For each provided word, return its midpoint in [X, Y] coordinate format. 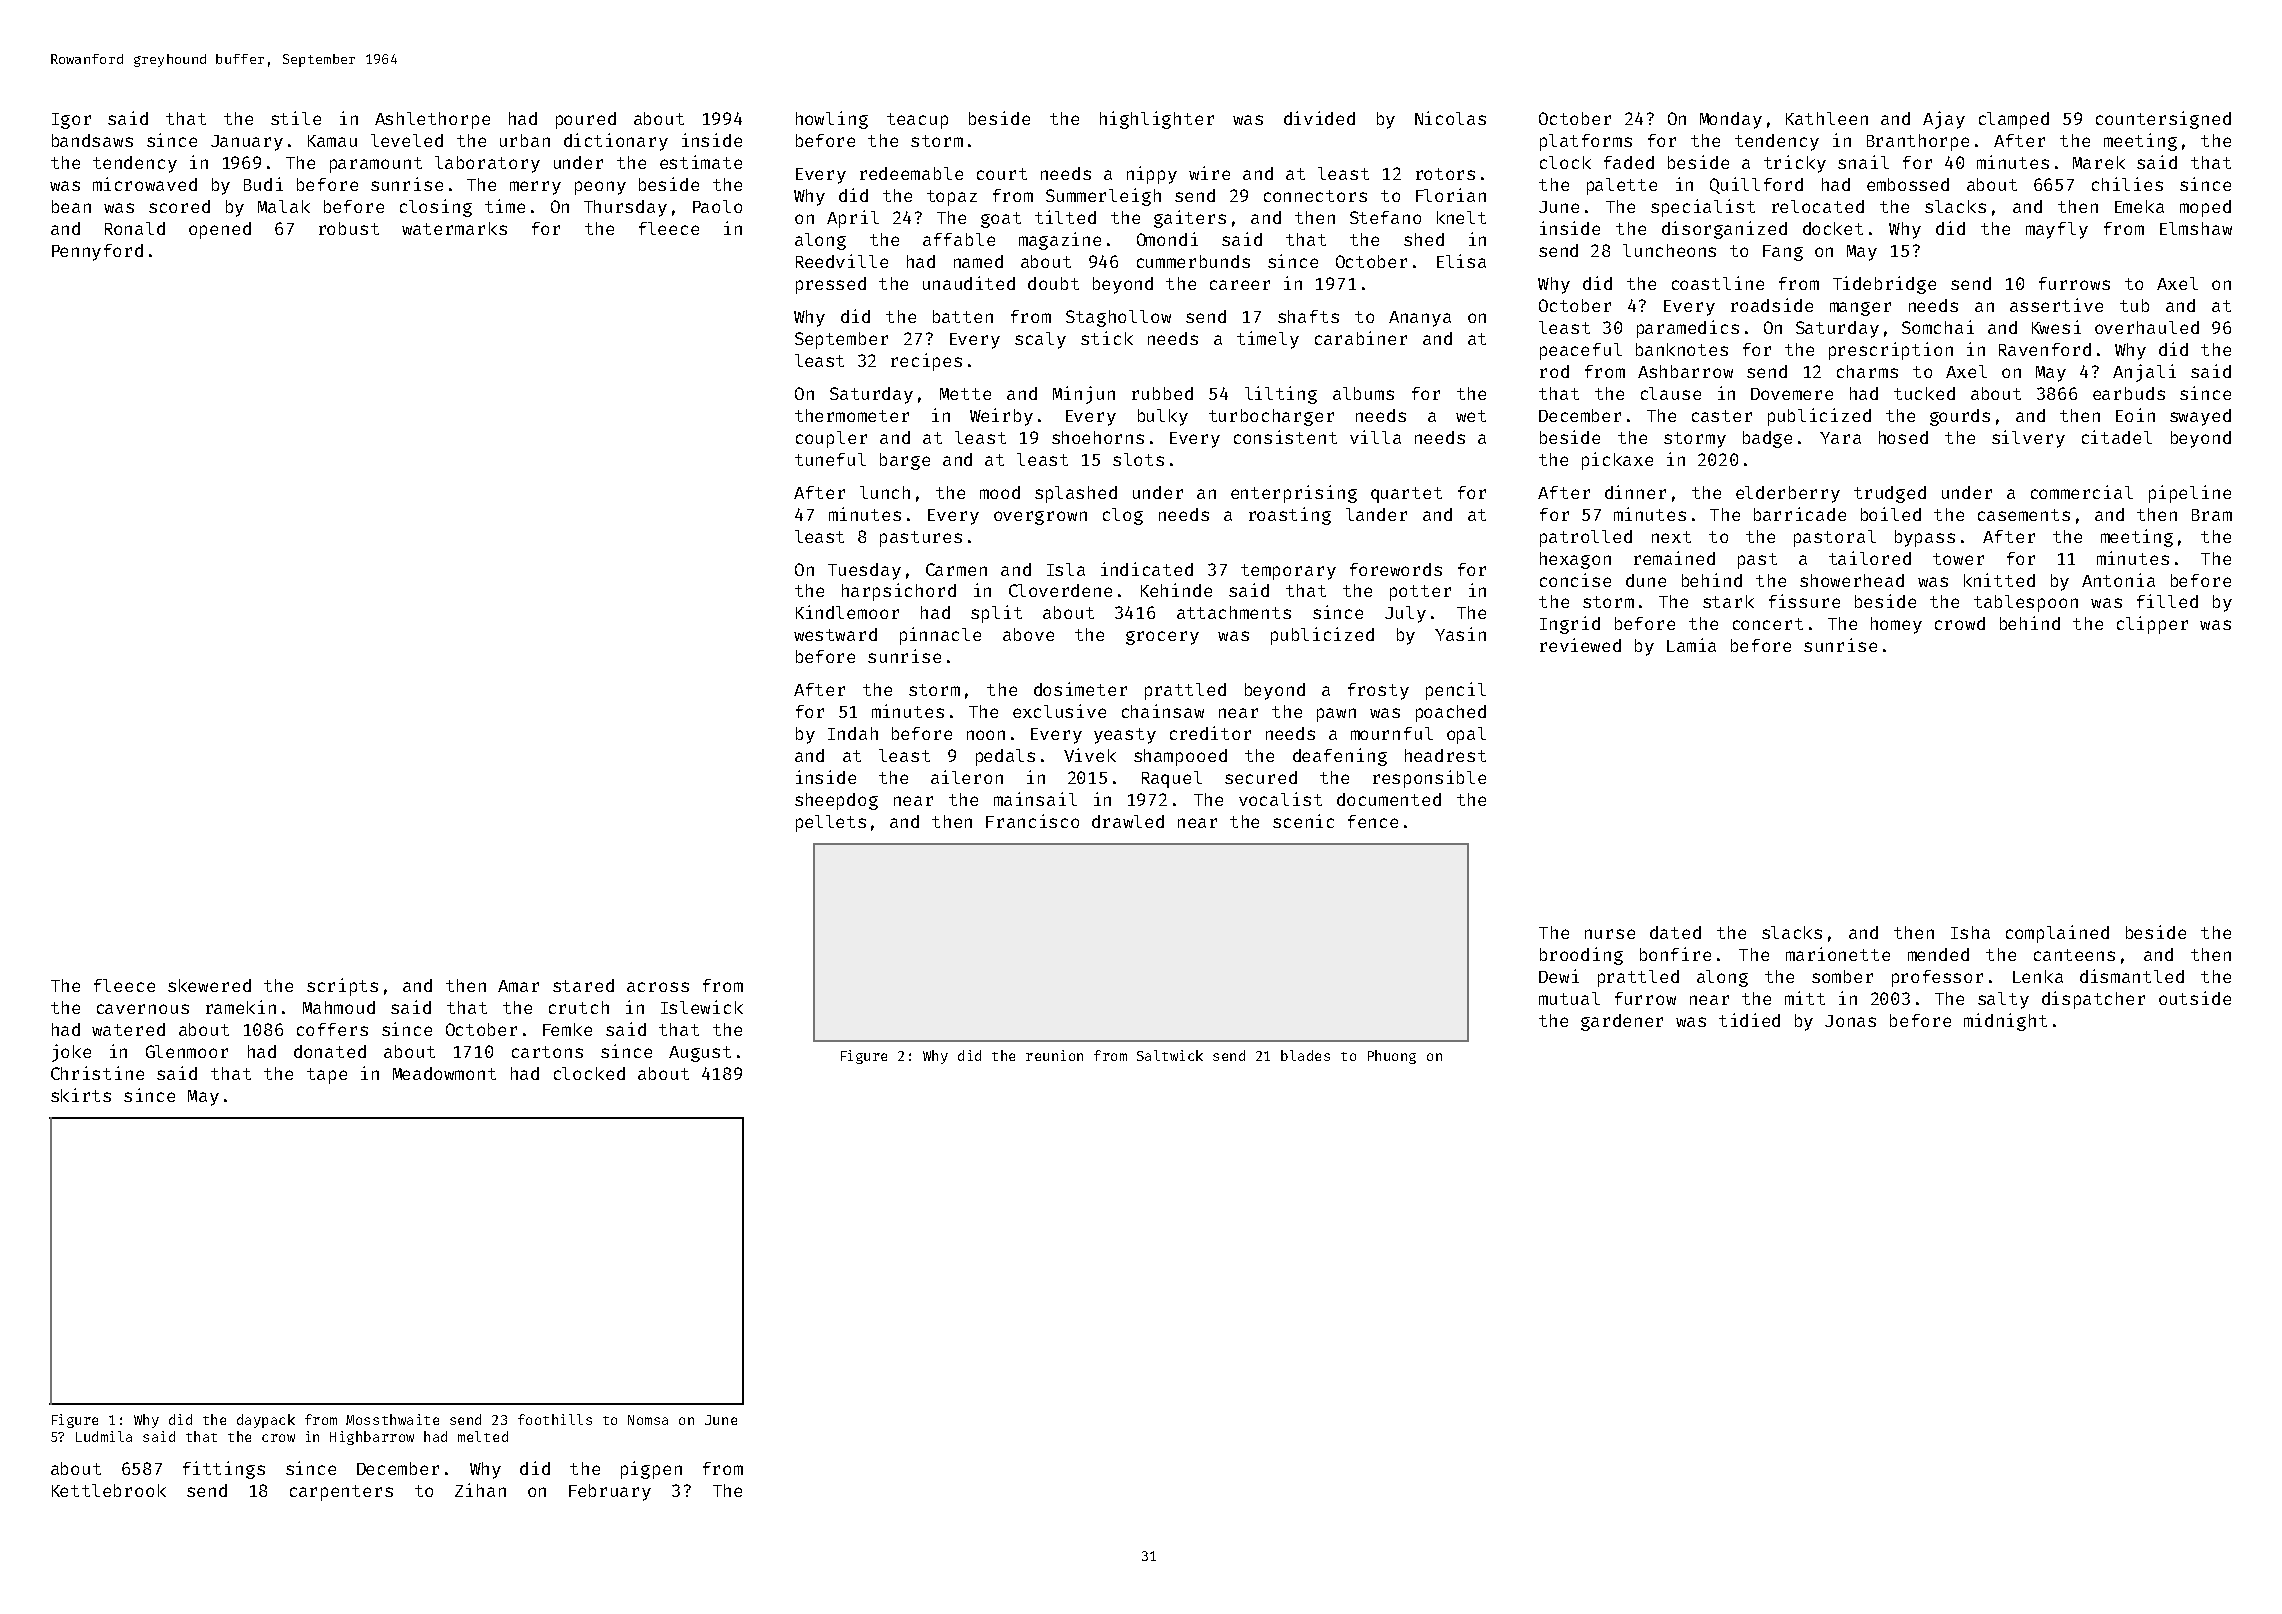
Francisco [1032, 821]
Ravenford [2045, 349]
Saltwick [1170, 1055]
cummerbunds [1193, 261]
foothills [555, 1419]
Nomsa [648, 1420]
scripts [342, 987]
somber [1842, 976]
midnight [2005, 1022]
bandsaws [92, 140]
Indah [853, 733]
